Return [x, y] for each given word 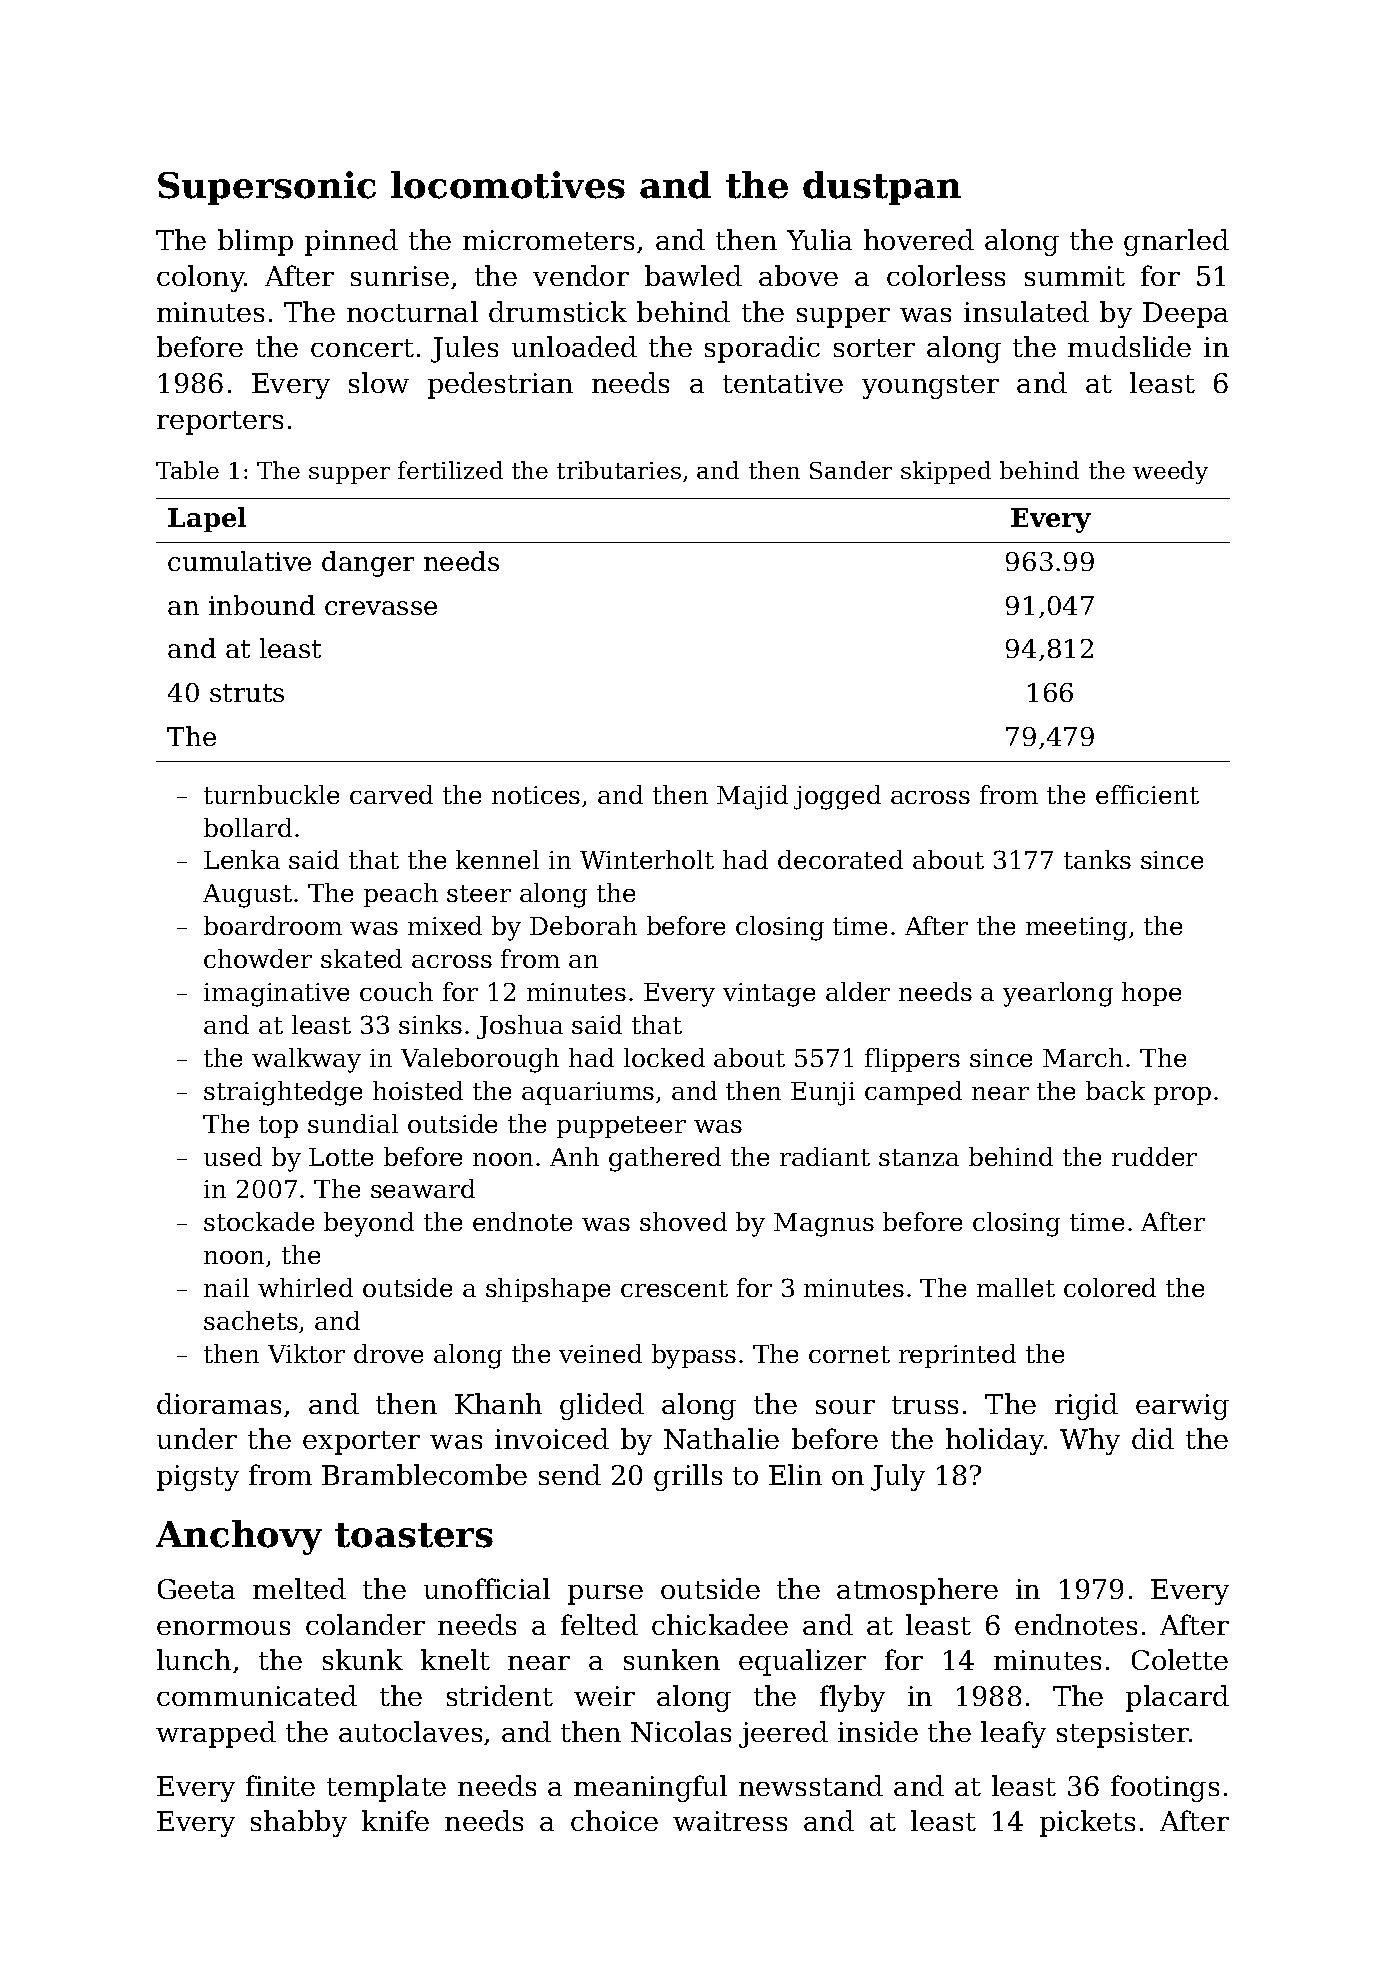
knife [395, 1820]
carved [391, 794]
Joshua [520, 1027]
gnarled [1176, 242]
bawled [693, 275]
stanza [919, 1157]
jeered [783, 1734]
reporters [220, 423]
